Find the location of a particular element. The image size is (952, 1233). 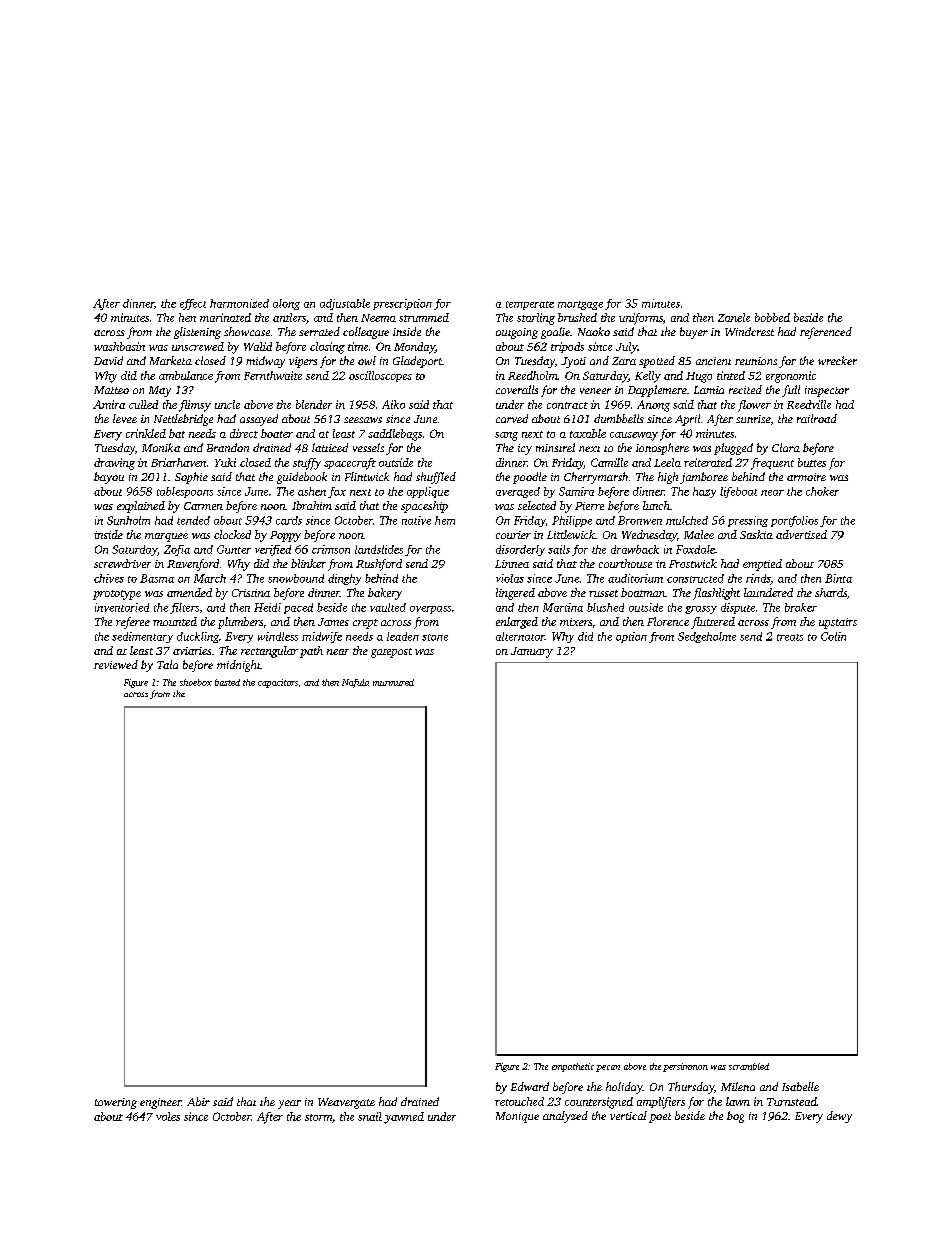

shoebox is located at coordinates (196, 682).
